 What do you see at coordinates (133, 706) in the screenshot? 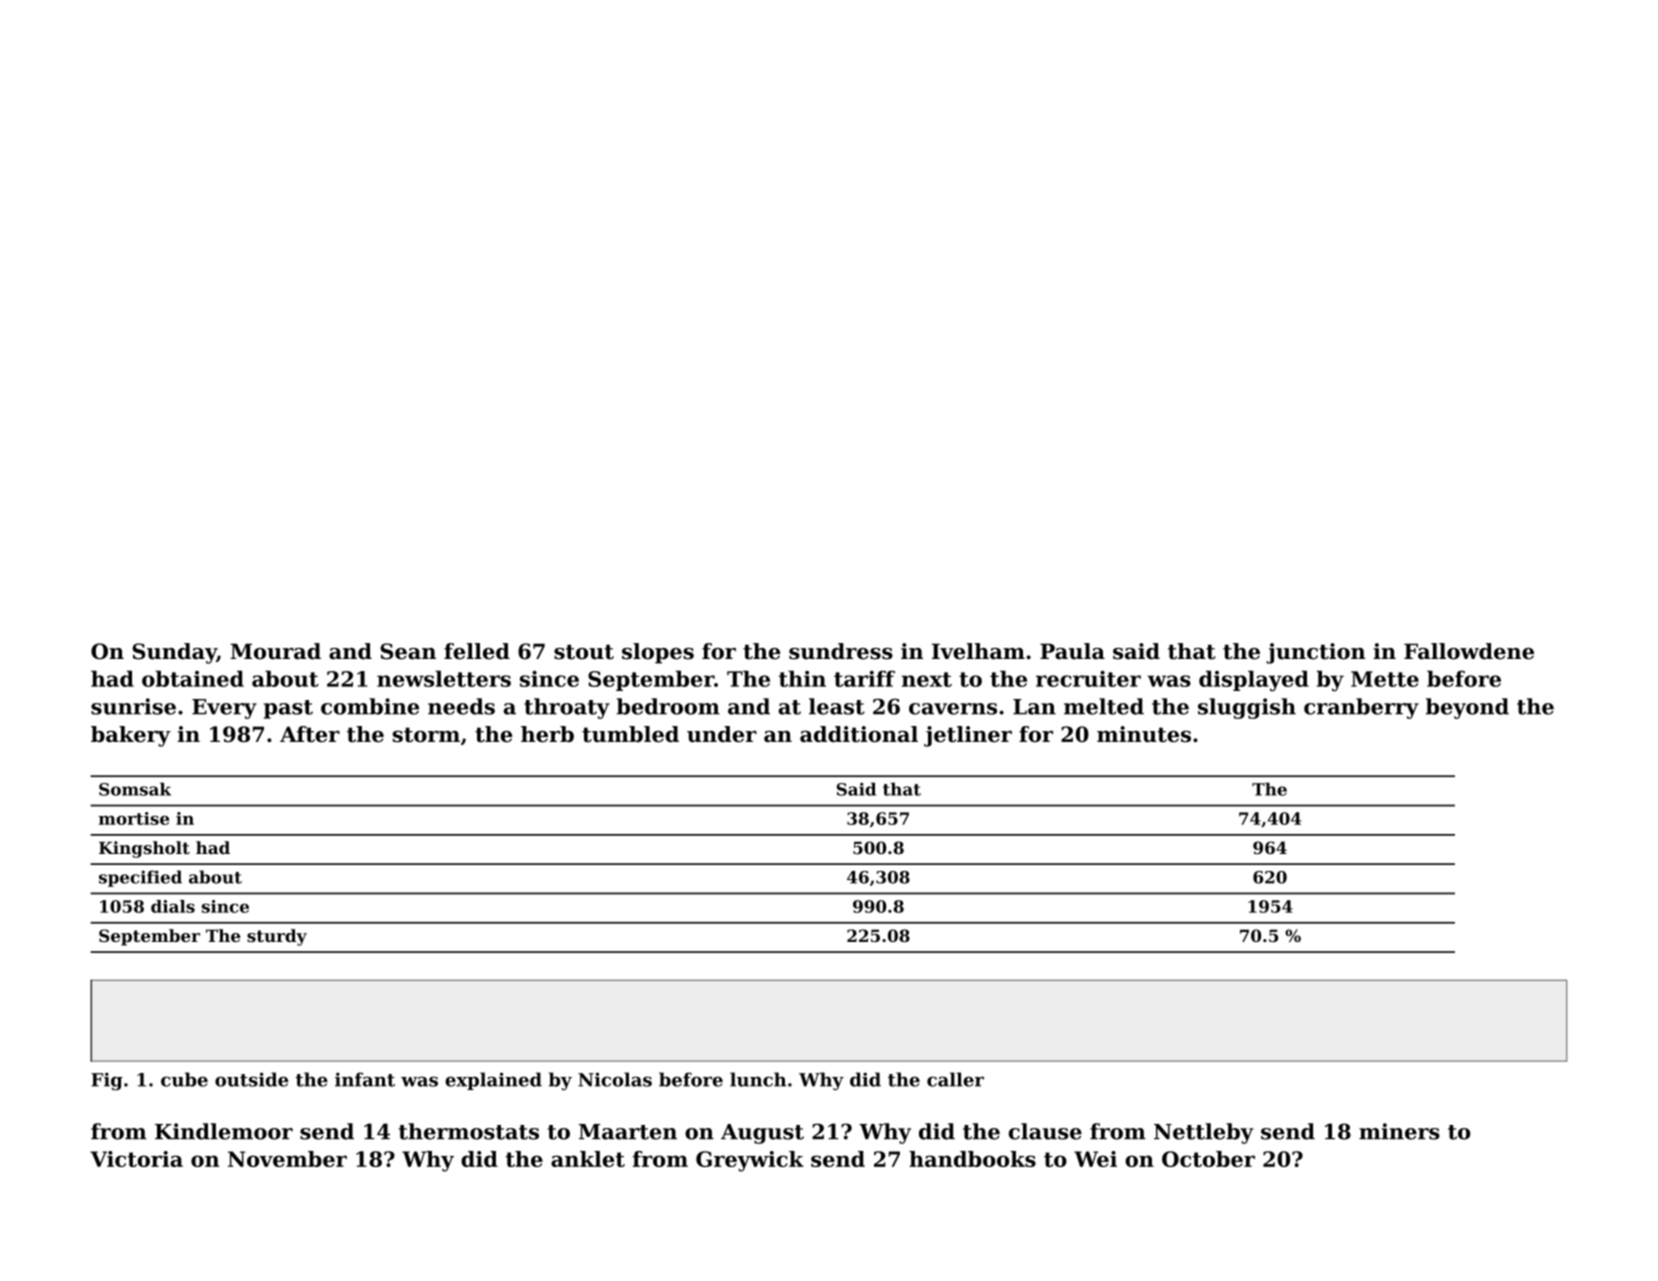
I see `sunrise` at bounding box center [133, 706].
